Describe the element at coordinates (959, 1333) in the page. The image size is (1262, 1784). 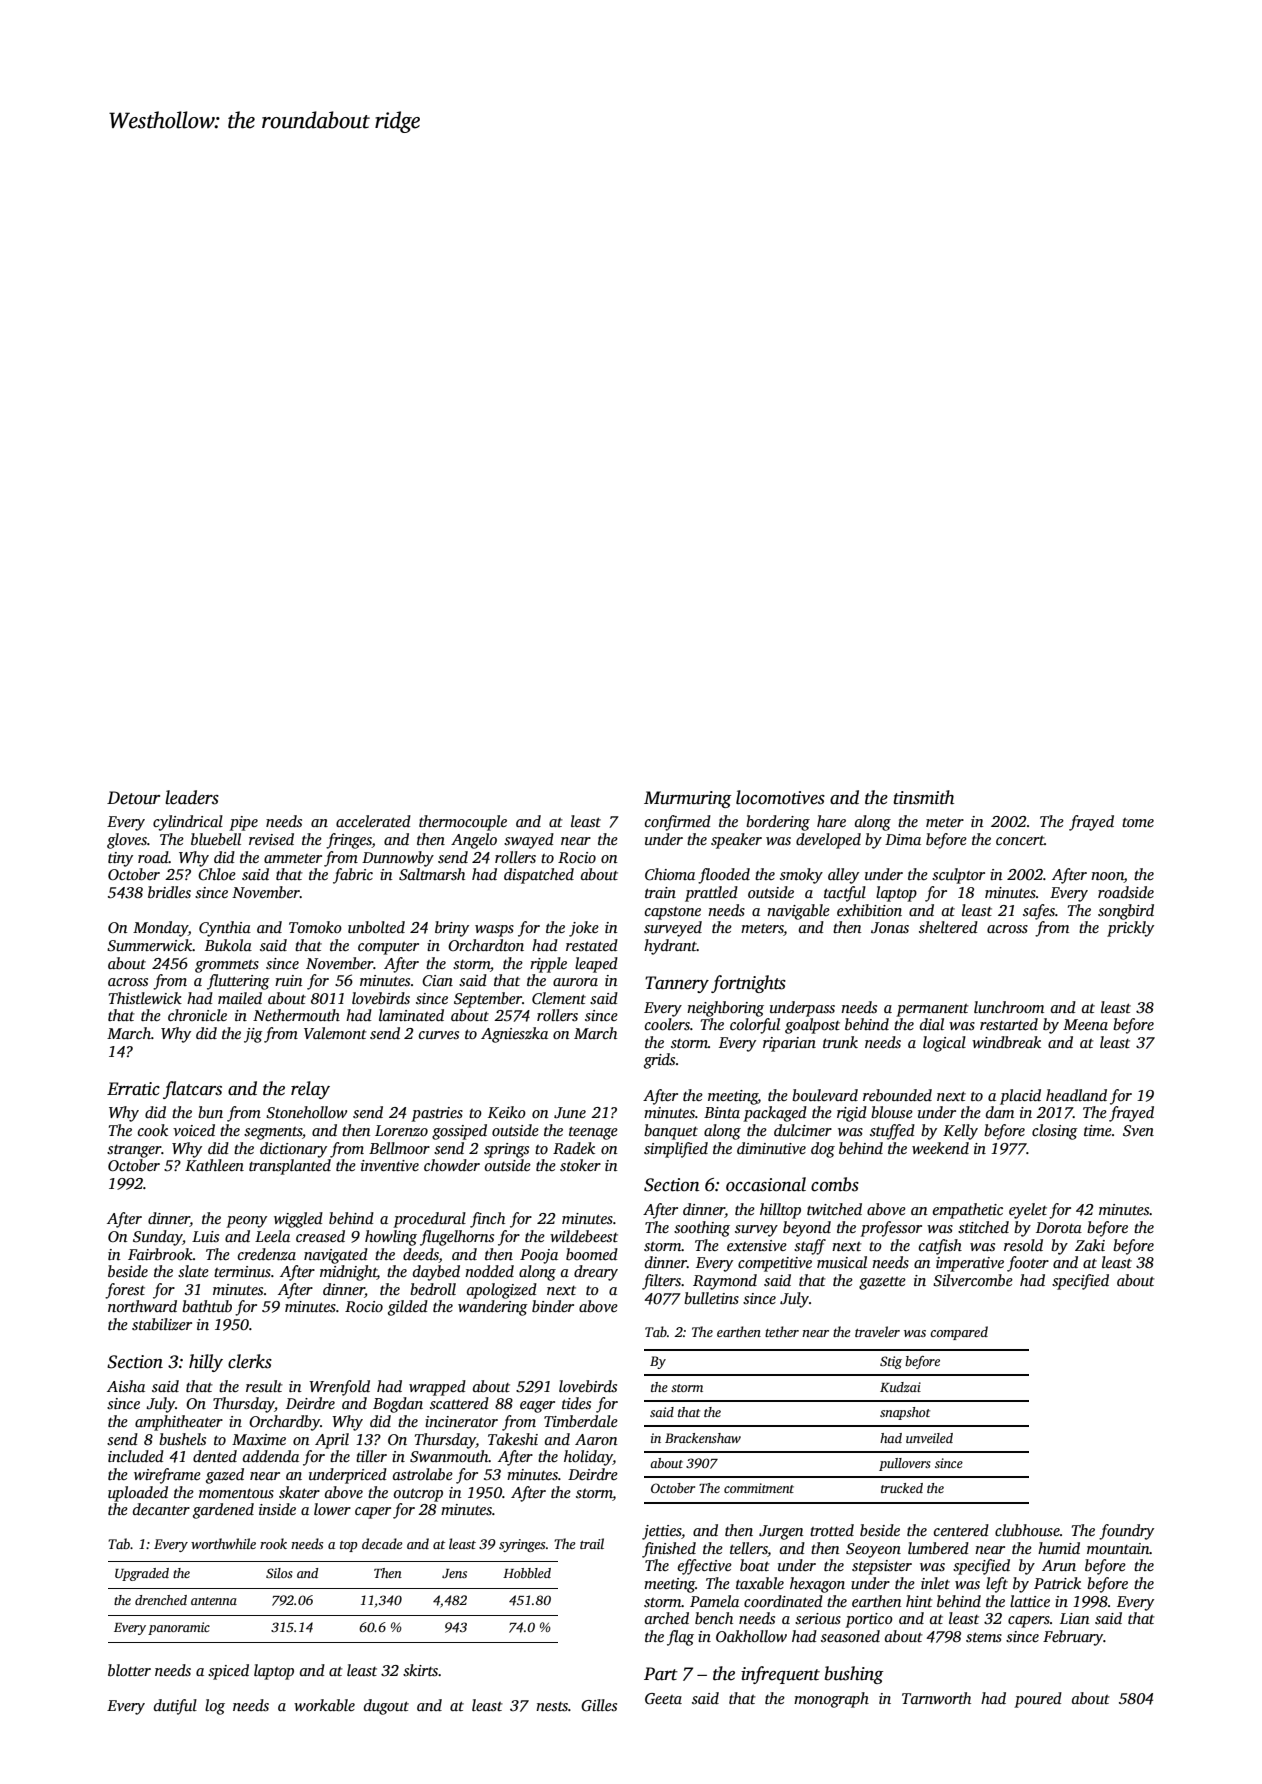
I see `compared` at that location.
